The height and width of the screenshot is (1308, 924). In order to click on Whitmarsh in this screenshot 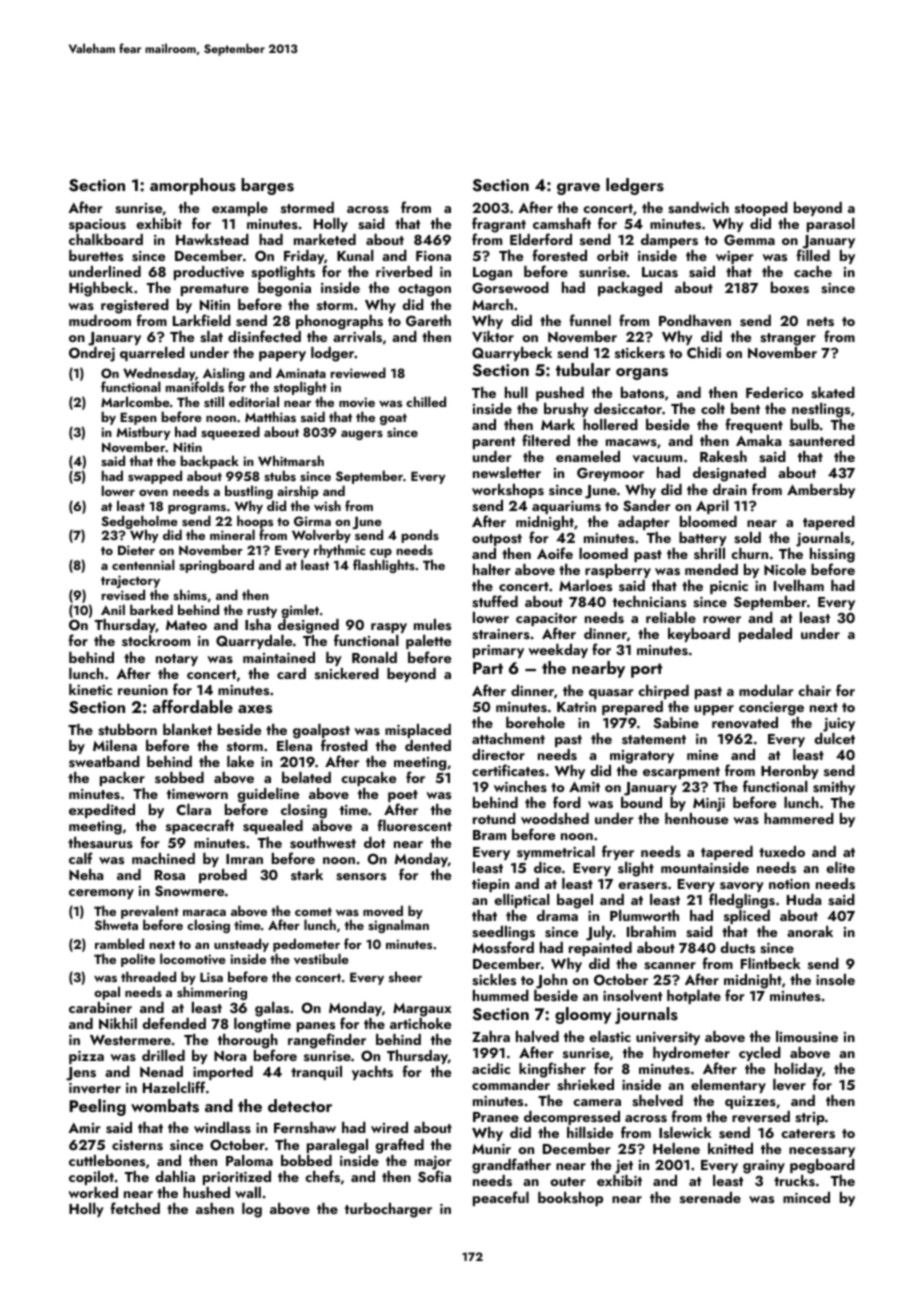, I will do `click(291, 460)`.
